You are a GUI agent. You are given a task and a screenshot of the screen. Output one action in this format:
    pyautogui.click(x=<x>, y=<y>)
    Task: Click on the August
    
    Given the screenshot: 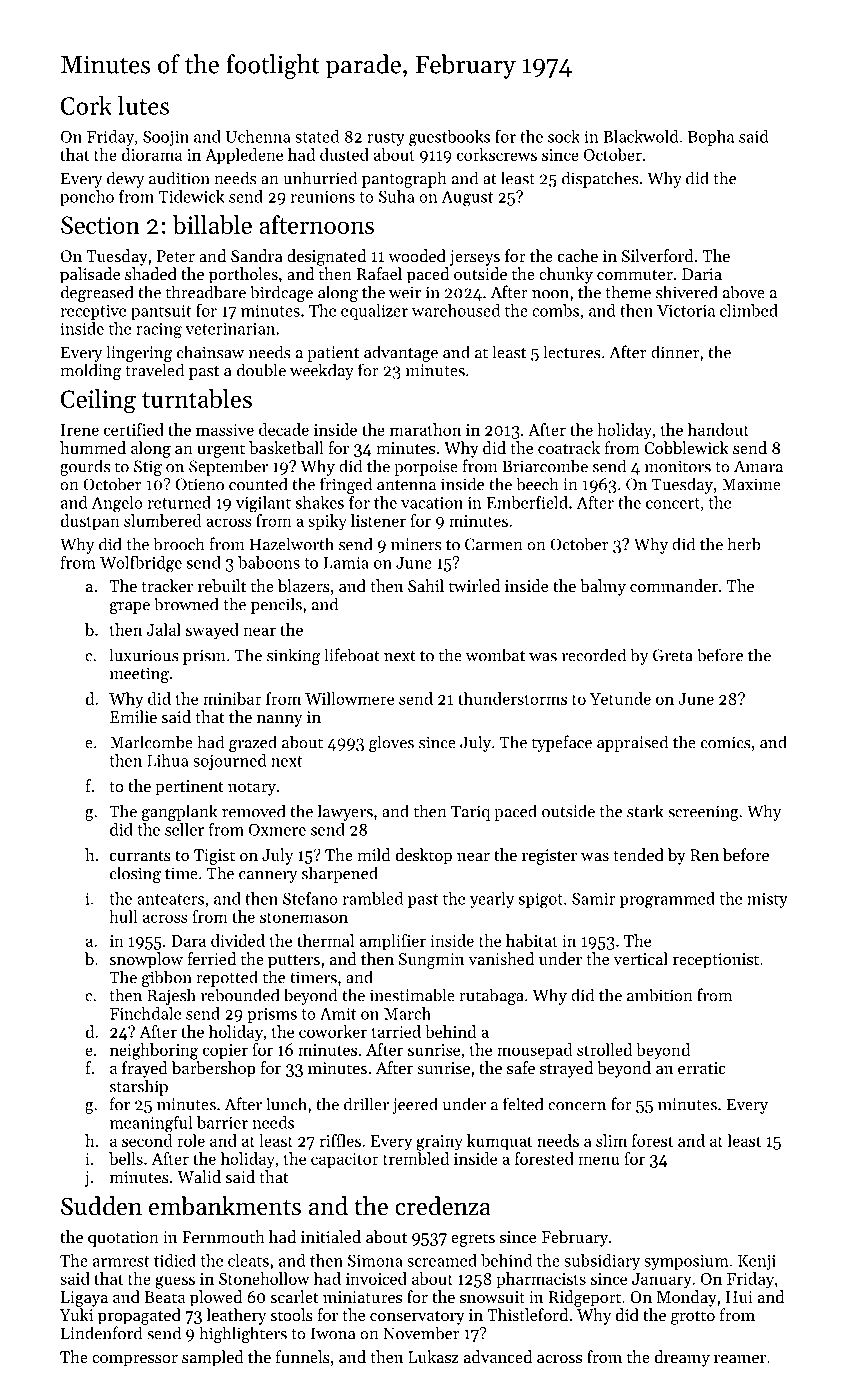 What is the action you would take?
    pyautogui.click(x=467, y=198)
